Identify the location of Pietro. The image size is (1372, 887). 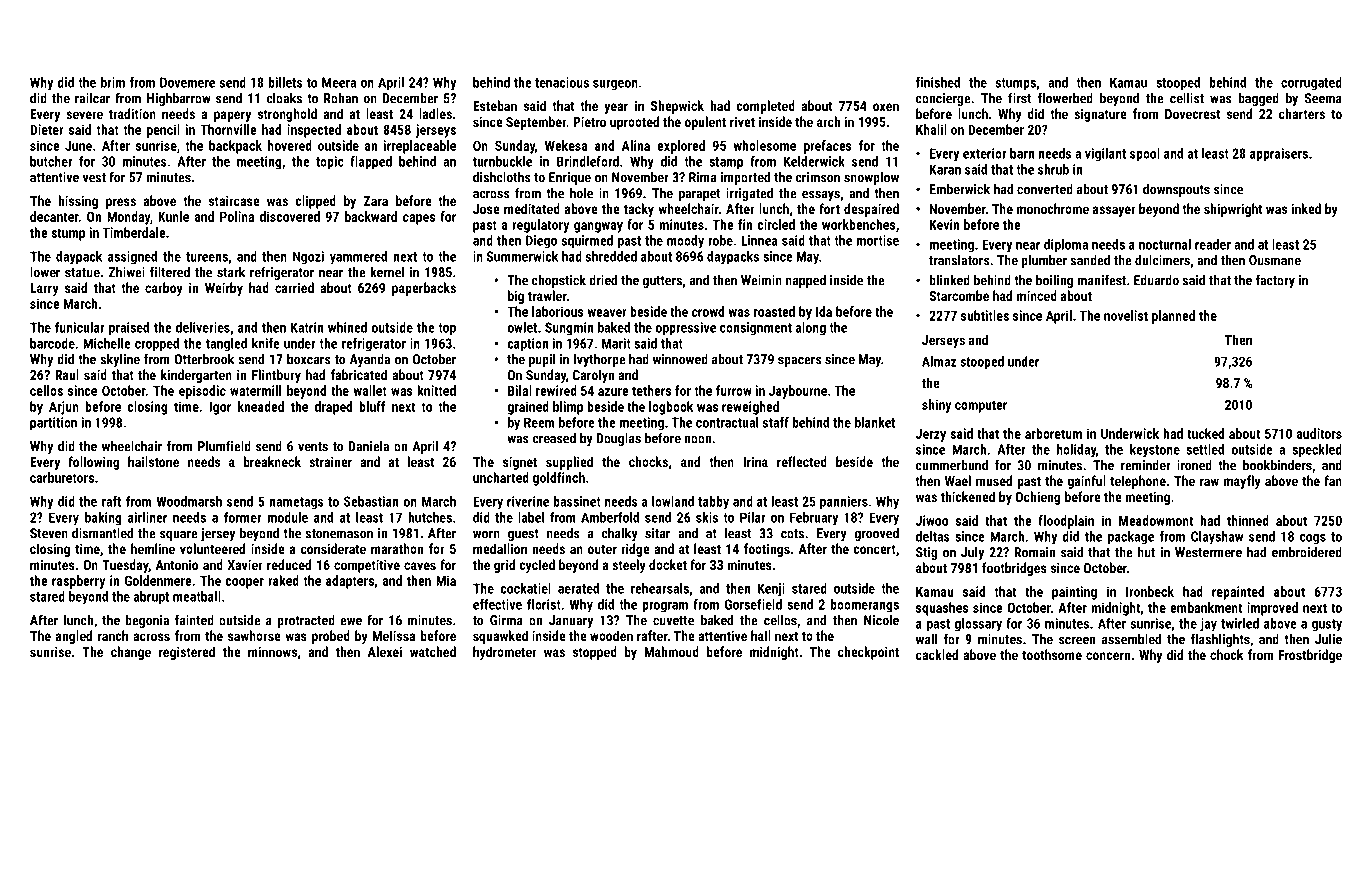
(589, 121).
